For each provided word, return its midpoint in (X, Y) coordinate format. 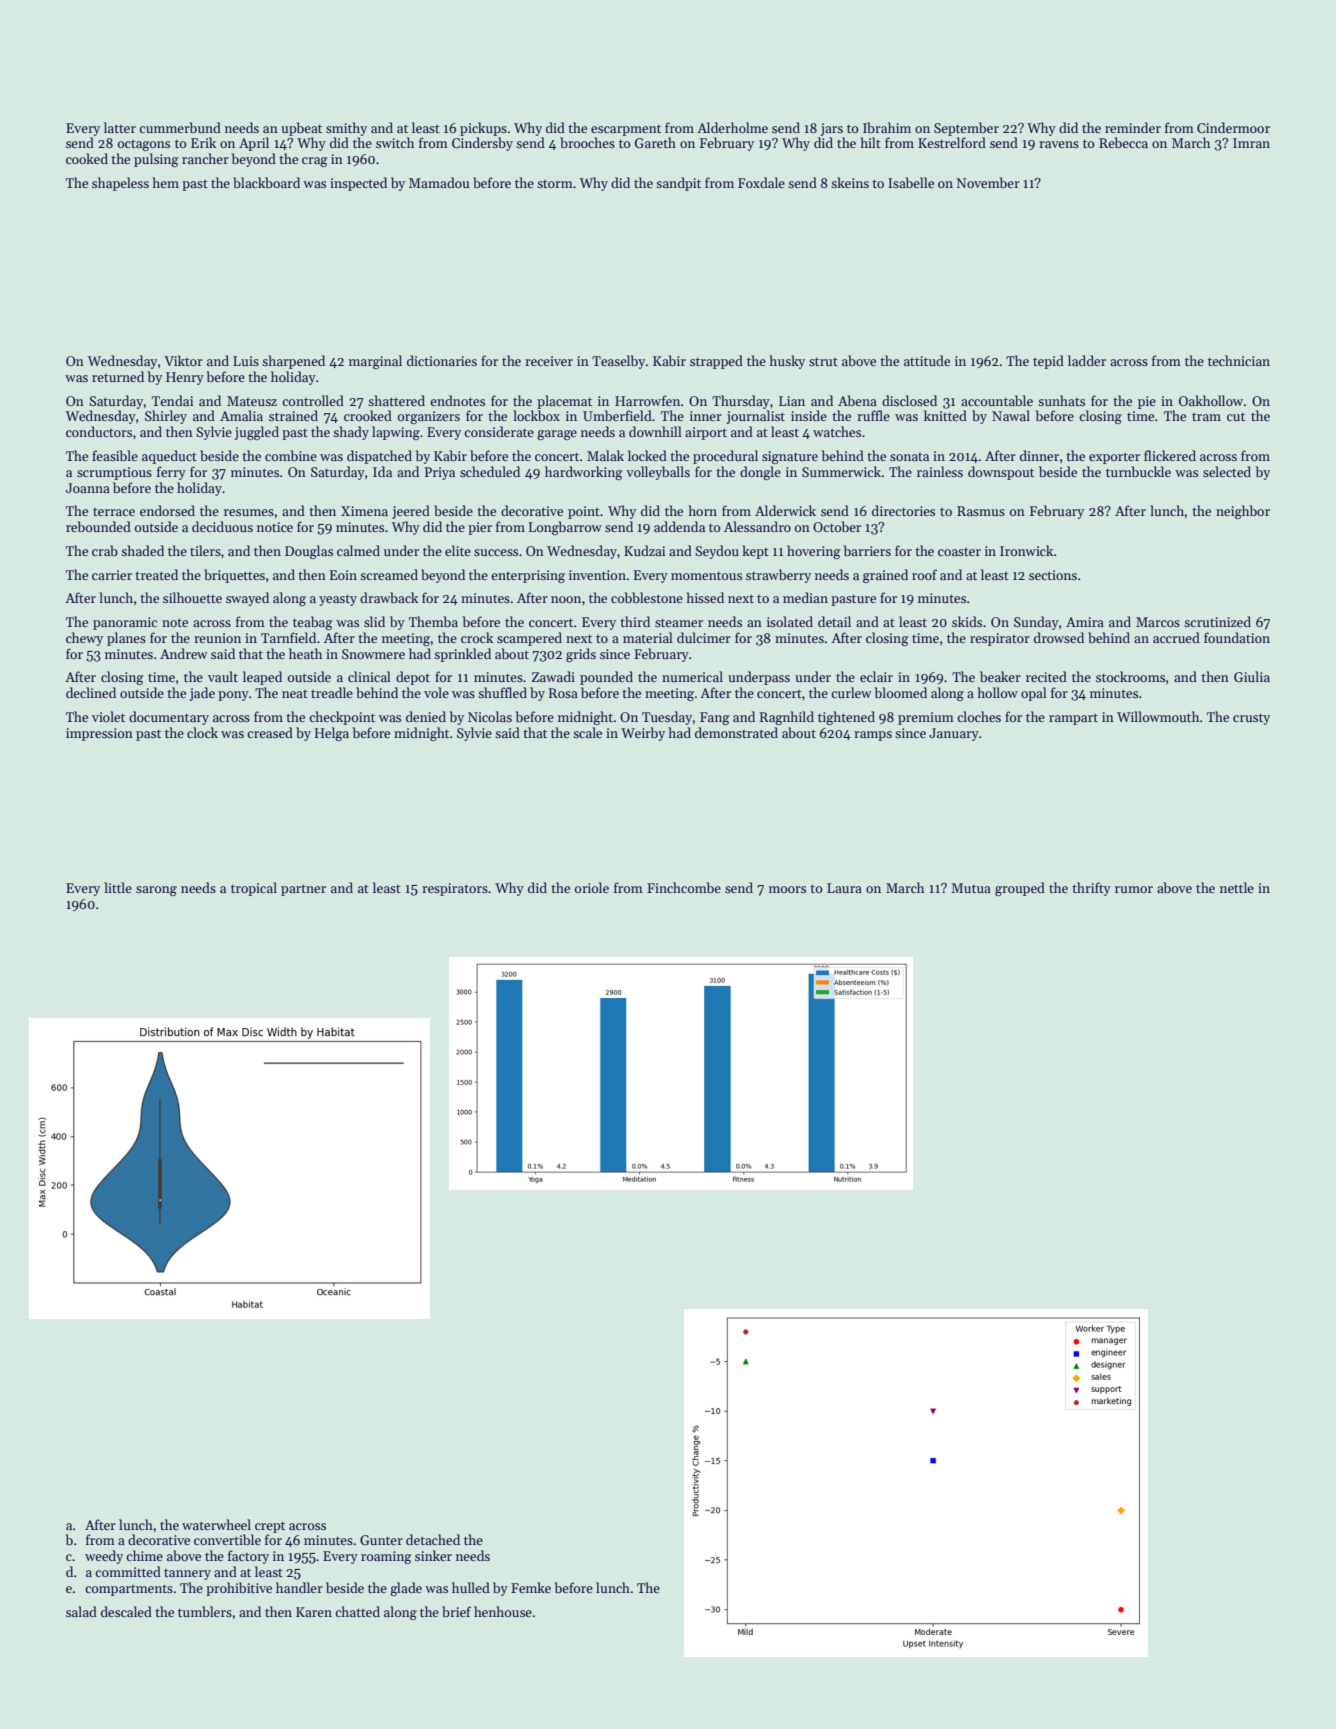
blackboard (266, 182)
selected (1227, 471)
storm (555, 184)
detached (433, 1539)
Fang (715, 718)
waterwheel (216, 1524)
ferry (171, 473)
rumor (1134, 889)
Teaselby (618, 362)
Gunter (381, 1540)
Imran (1251, 143)
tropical (254, 889)
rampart (1073, 719)
